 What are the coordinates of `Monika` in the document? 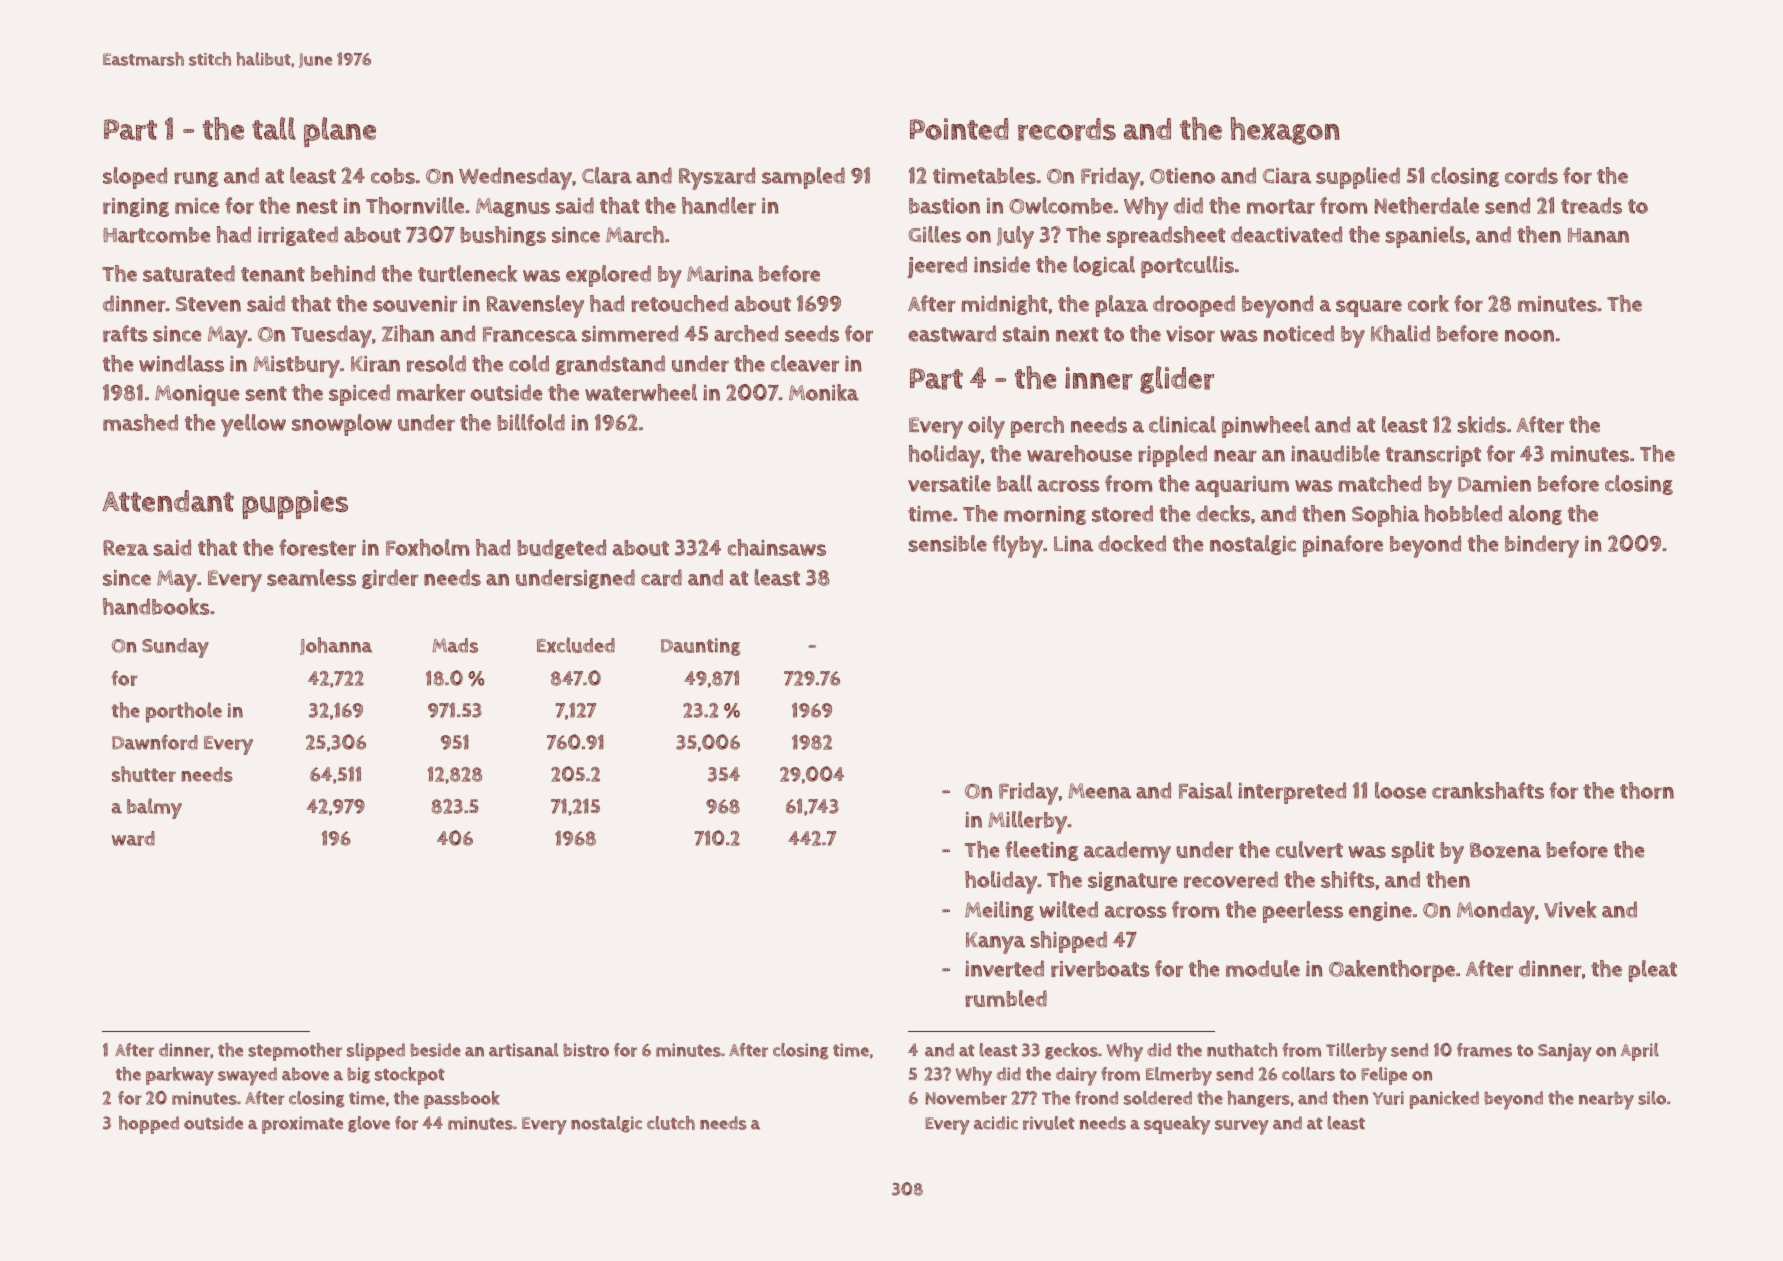 It's located at (824, 392).
